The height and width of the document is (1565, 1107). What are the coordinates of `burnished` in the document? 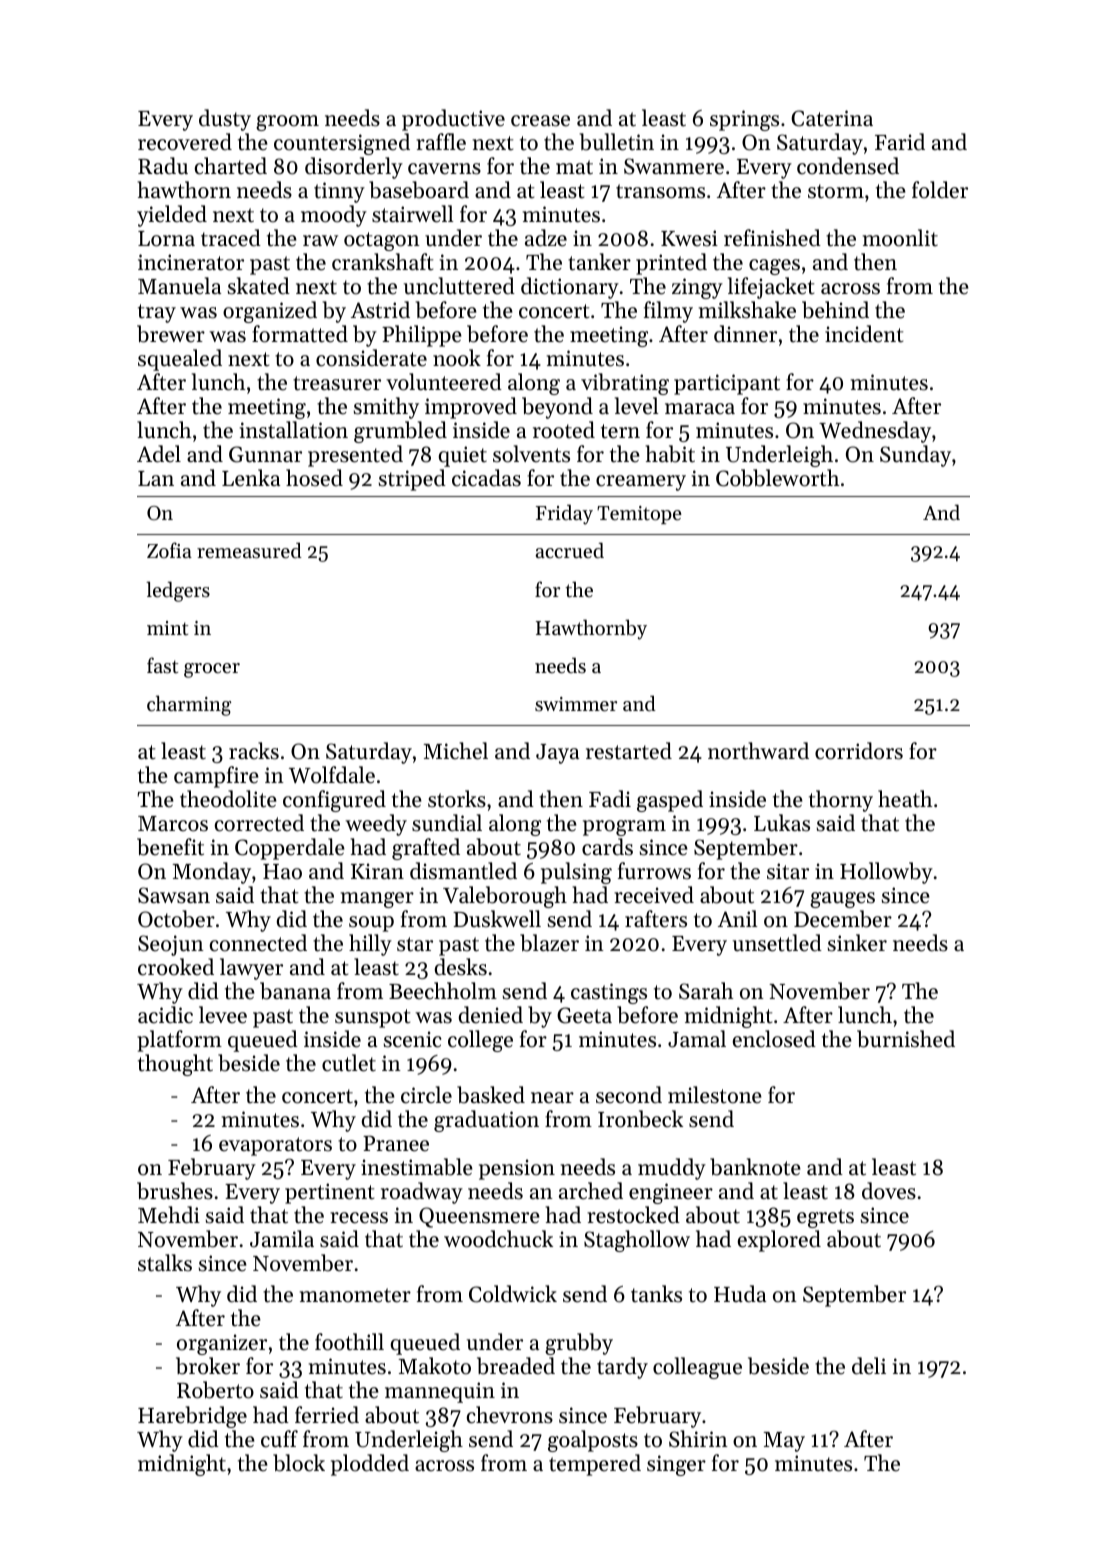 It's located at (906, 1039).
